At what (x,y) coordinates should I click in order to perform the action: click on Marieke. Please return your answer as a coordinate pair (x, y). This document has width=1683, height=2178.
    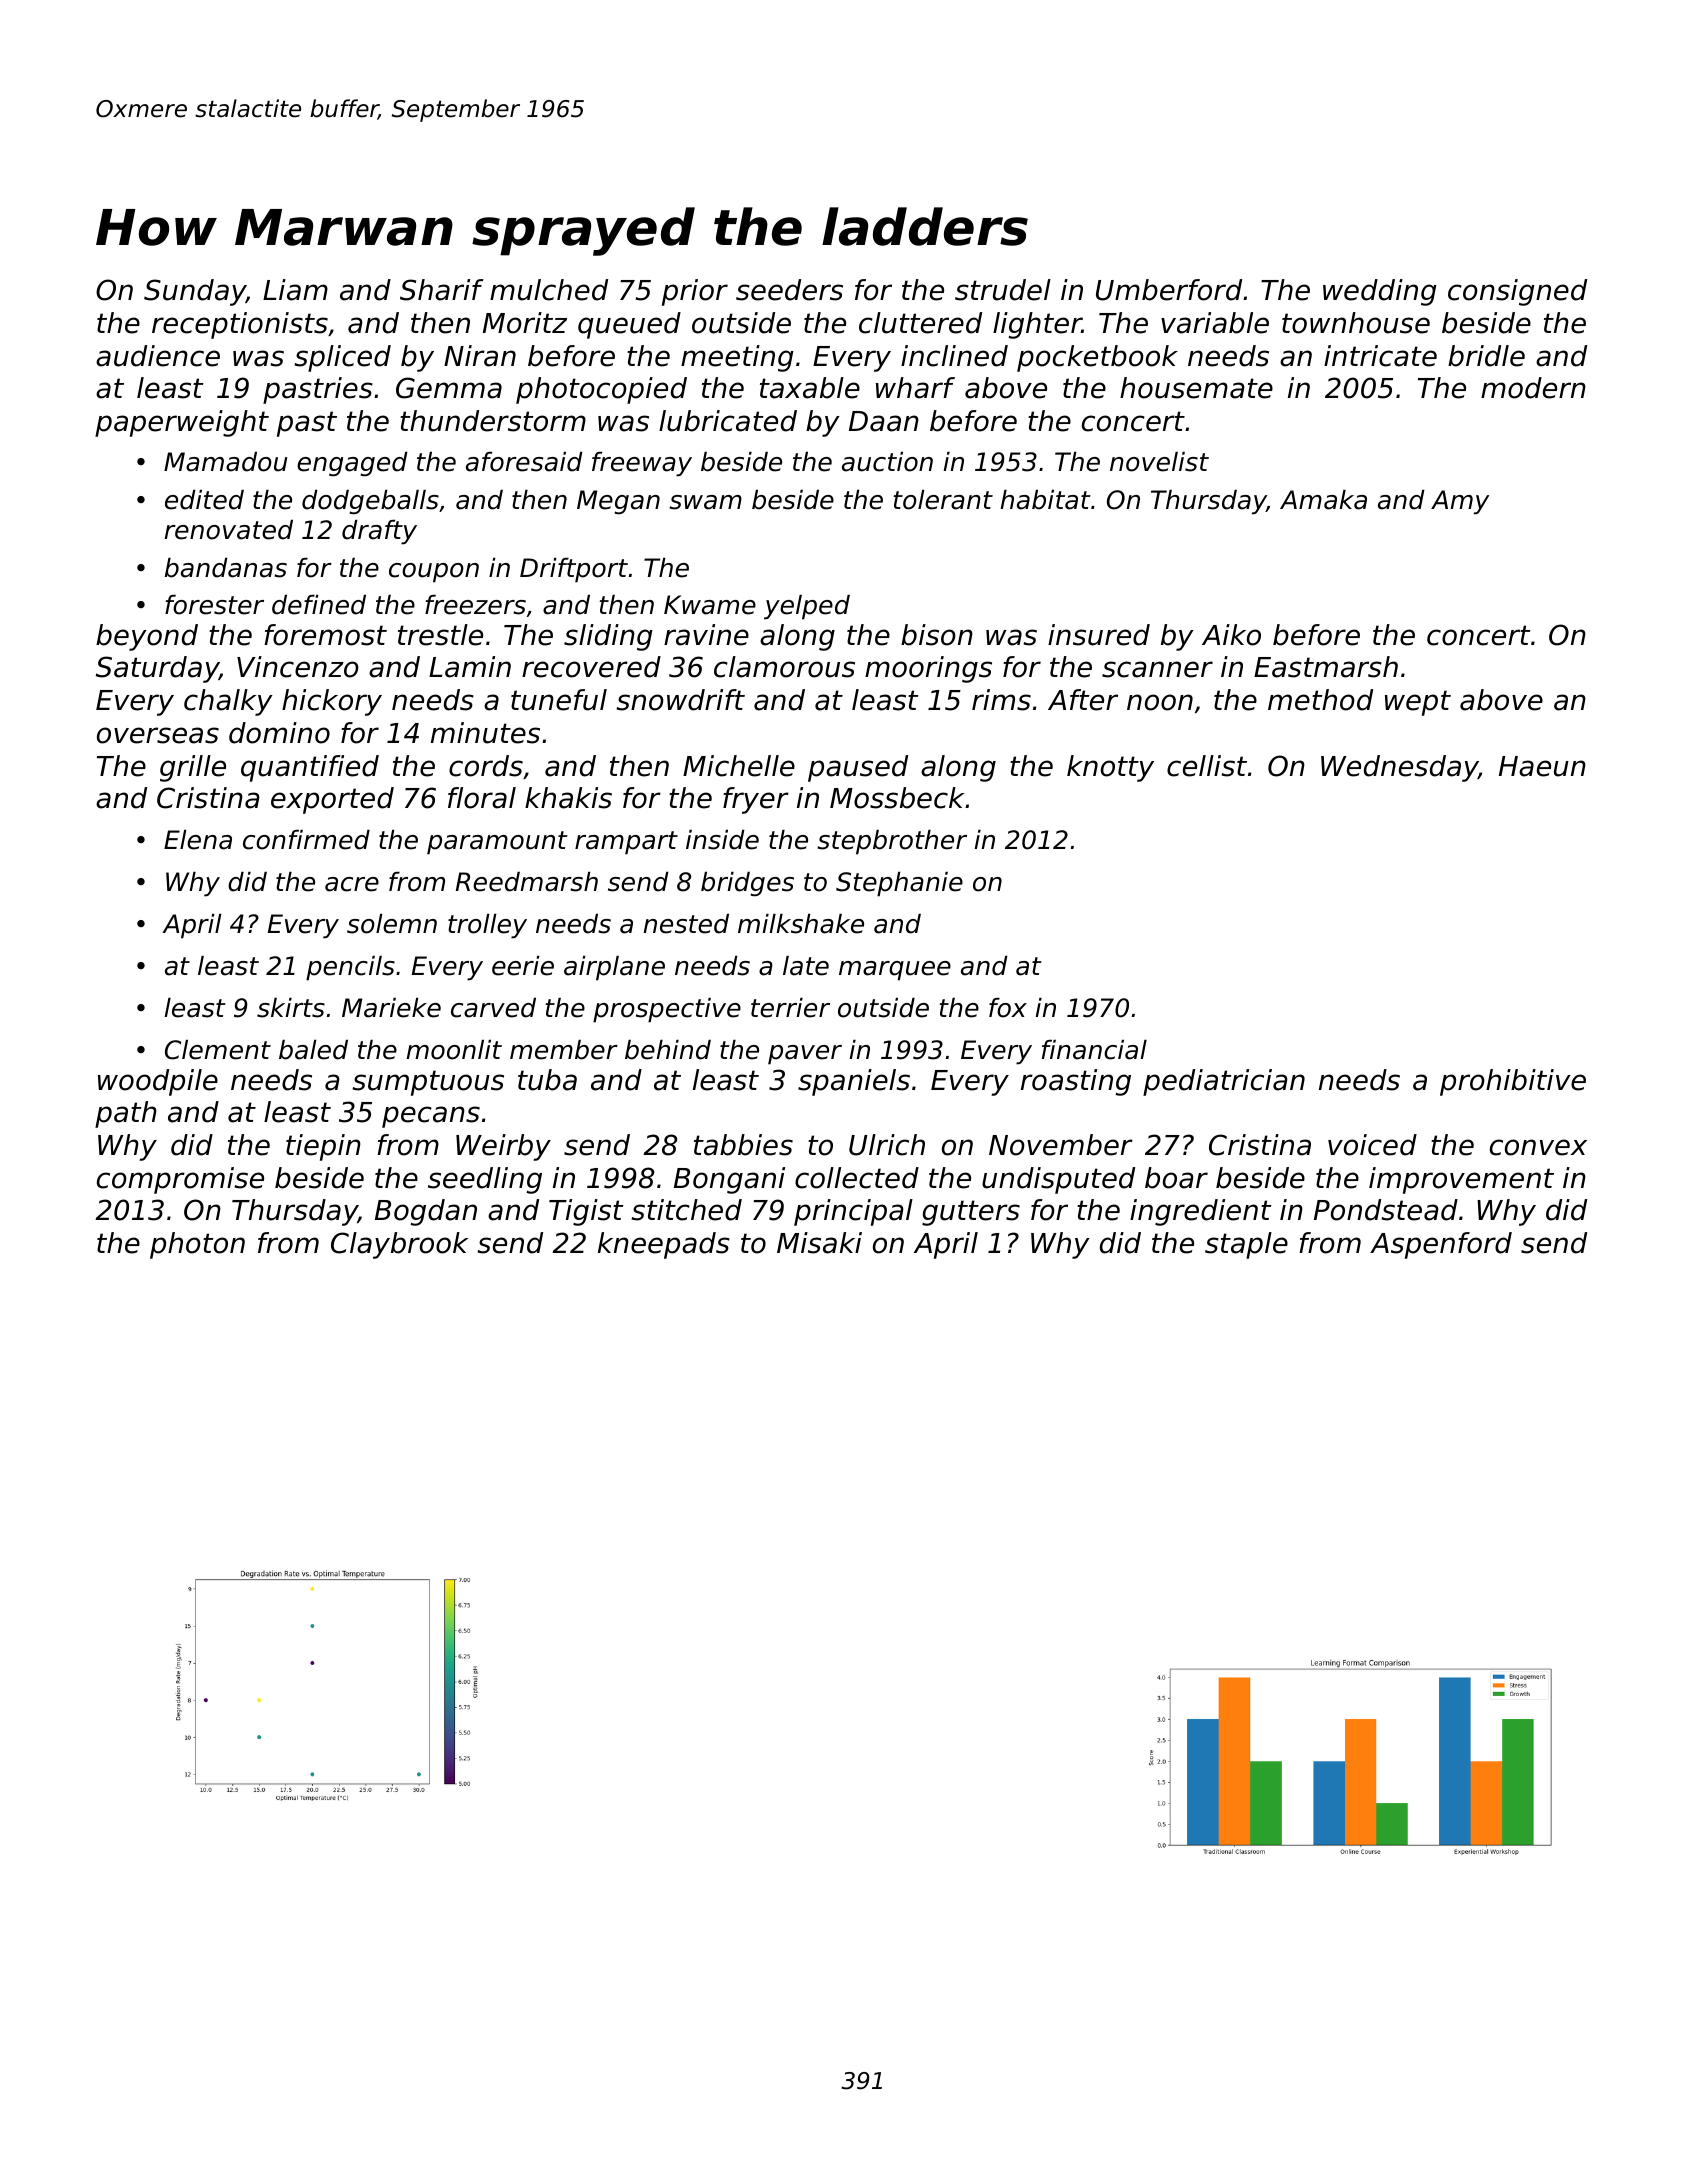
    Looking at the image, I should click on (391, 1008).
